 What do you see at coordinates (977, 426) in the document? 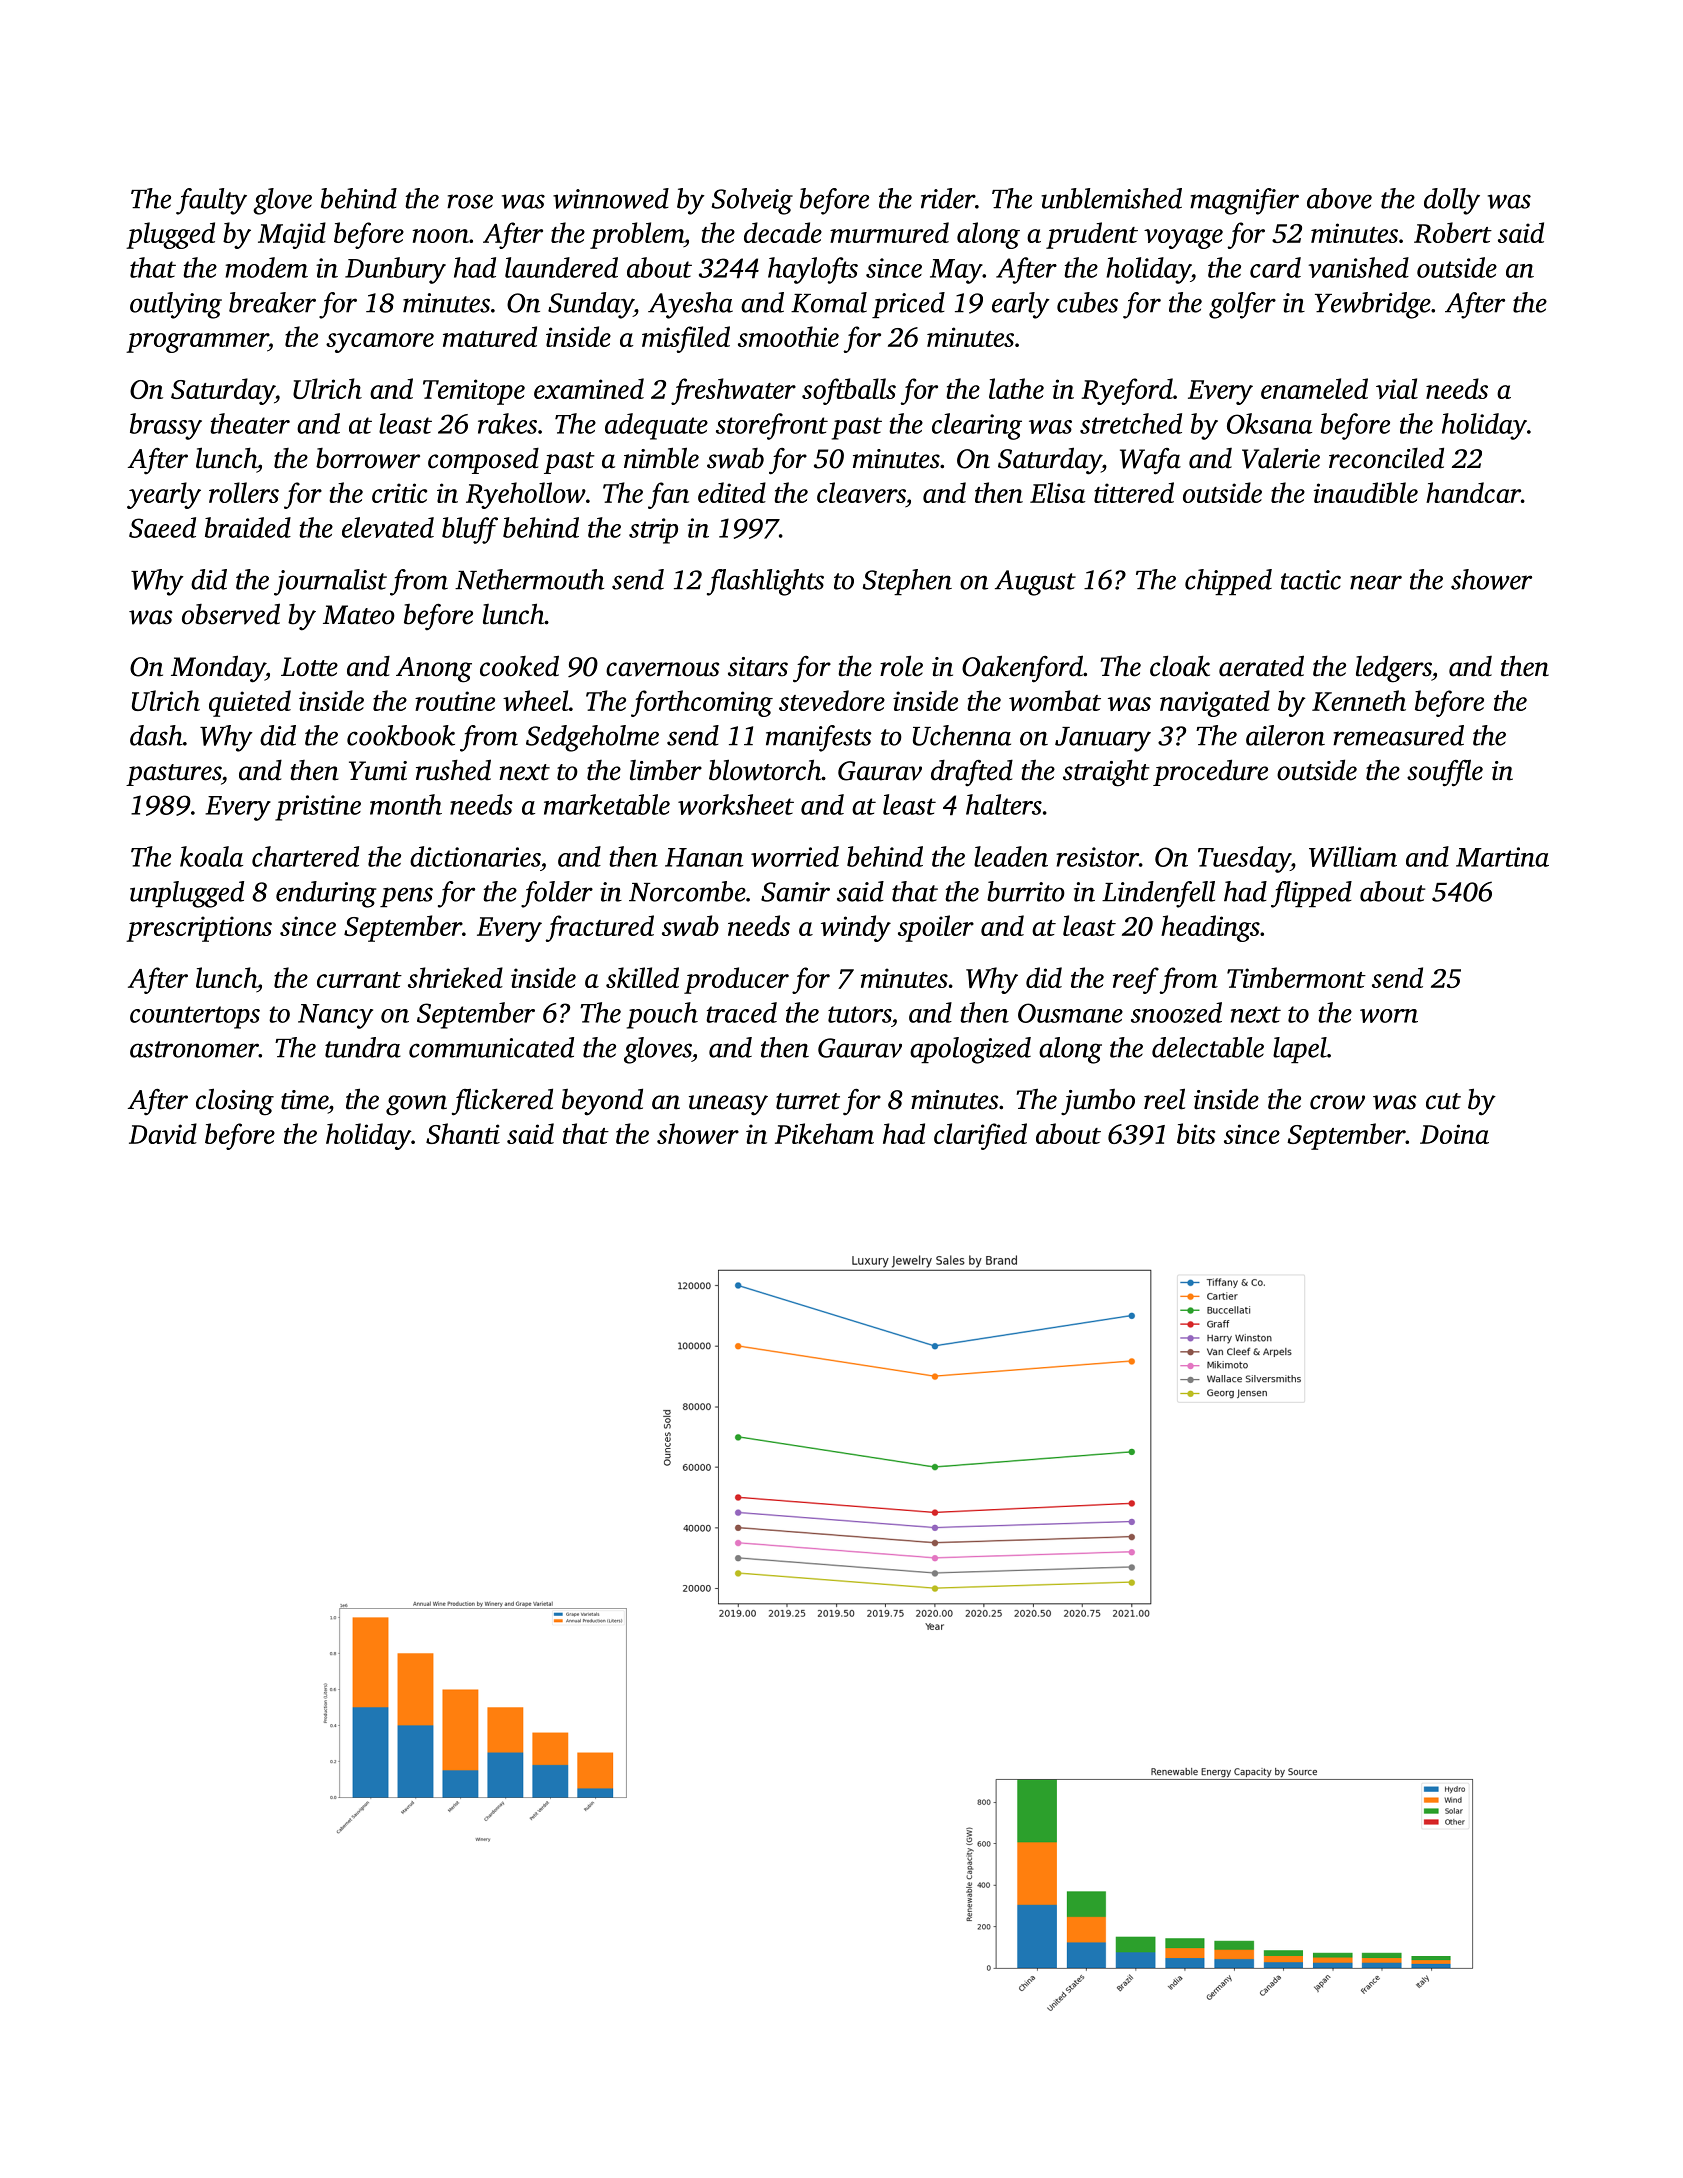
I see `clearing` at bounding box center [977, 426].
